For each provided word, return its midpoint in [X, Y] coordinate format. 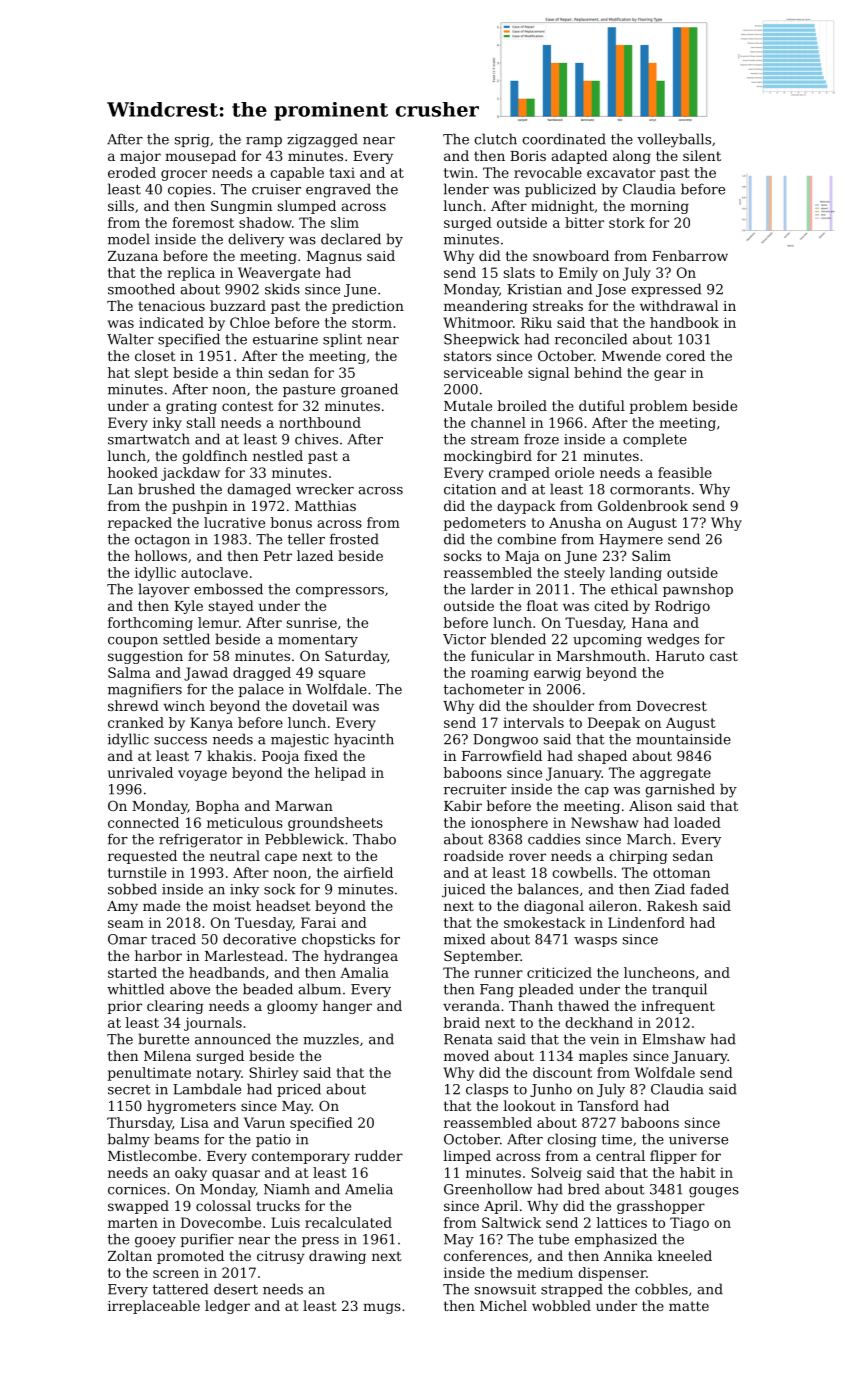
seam [126, 924]
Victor [464, 639]
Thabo [374, 839]
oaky [191, 1174]
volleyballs [674, 140]
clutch [495, 139]
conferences [486, 1255]
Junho [551, 1090]
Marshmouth [601, 655]
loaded [697, 822]
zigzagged [322, 140]
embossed [228, 589]
